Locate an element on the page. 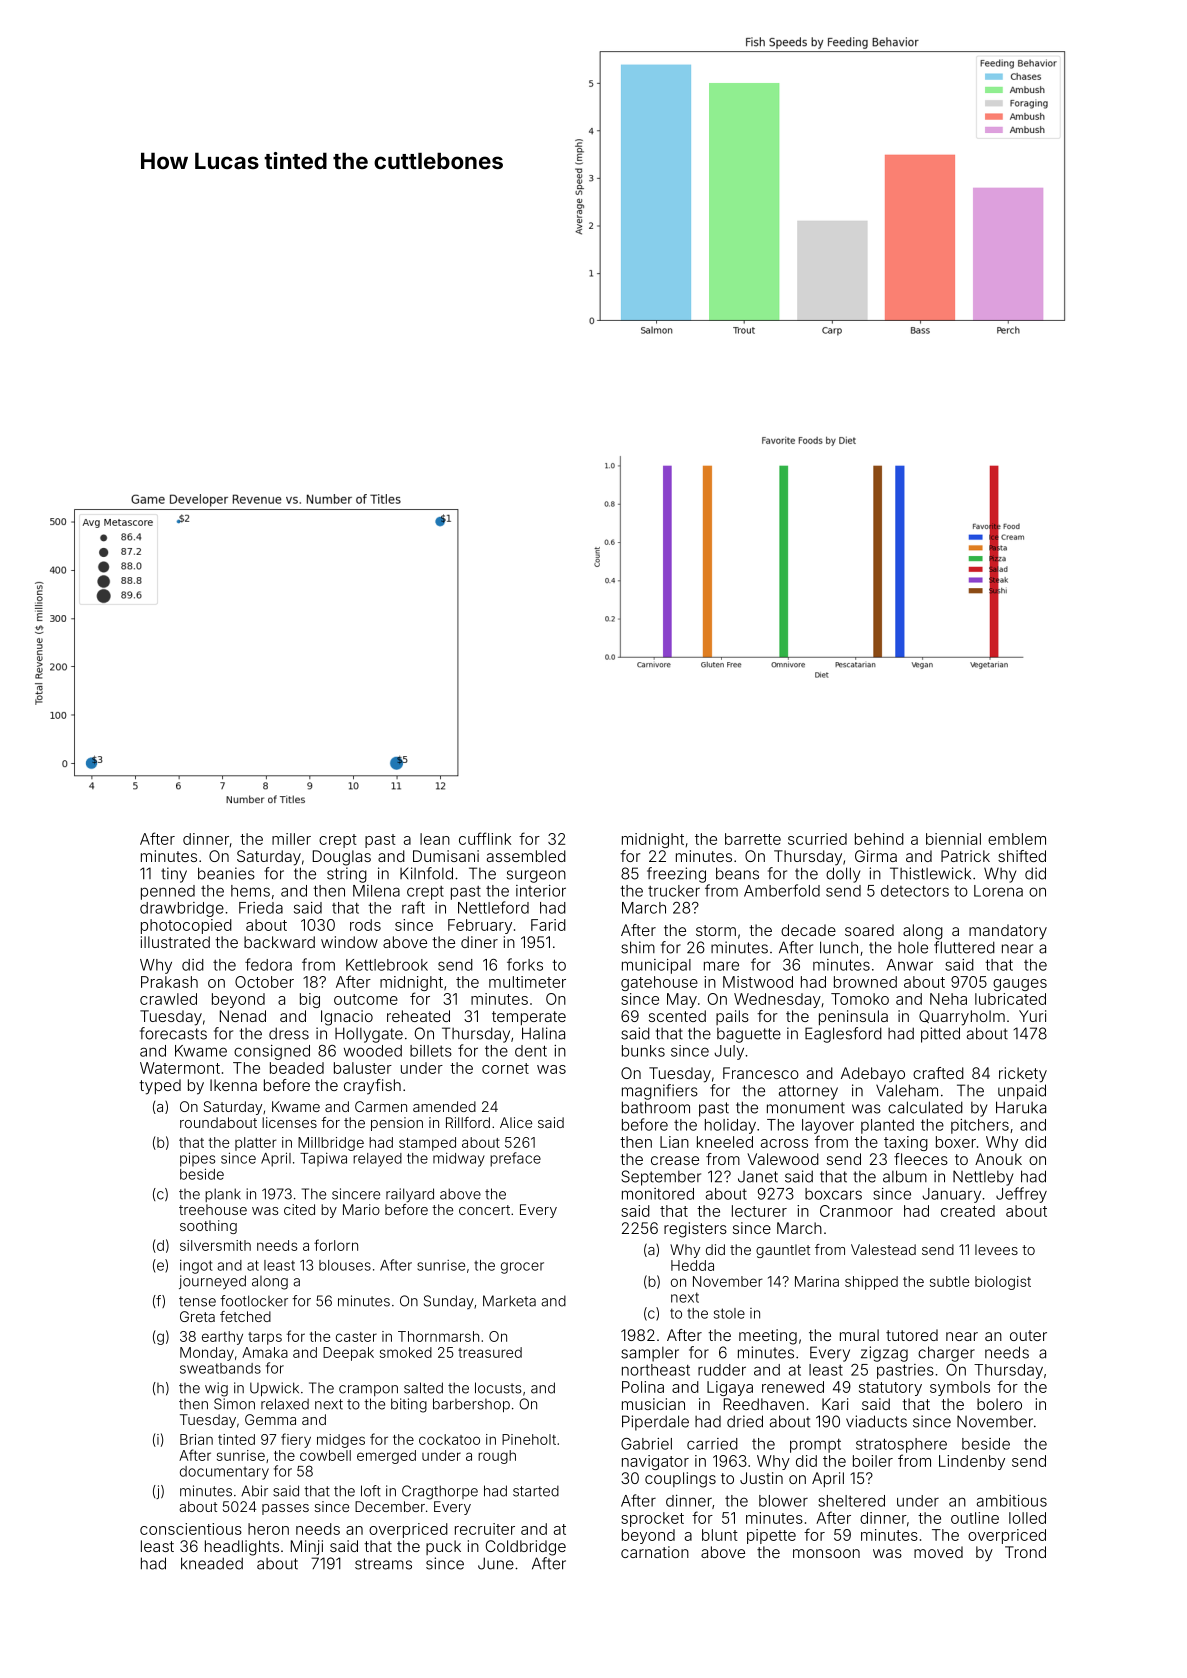  Marina is located at coordinates (817, 1281).
